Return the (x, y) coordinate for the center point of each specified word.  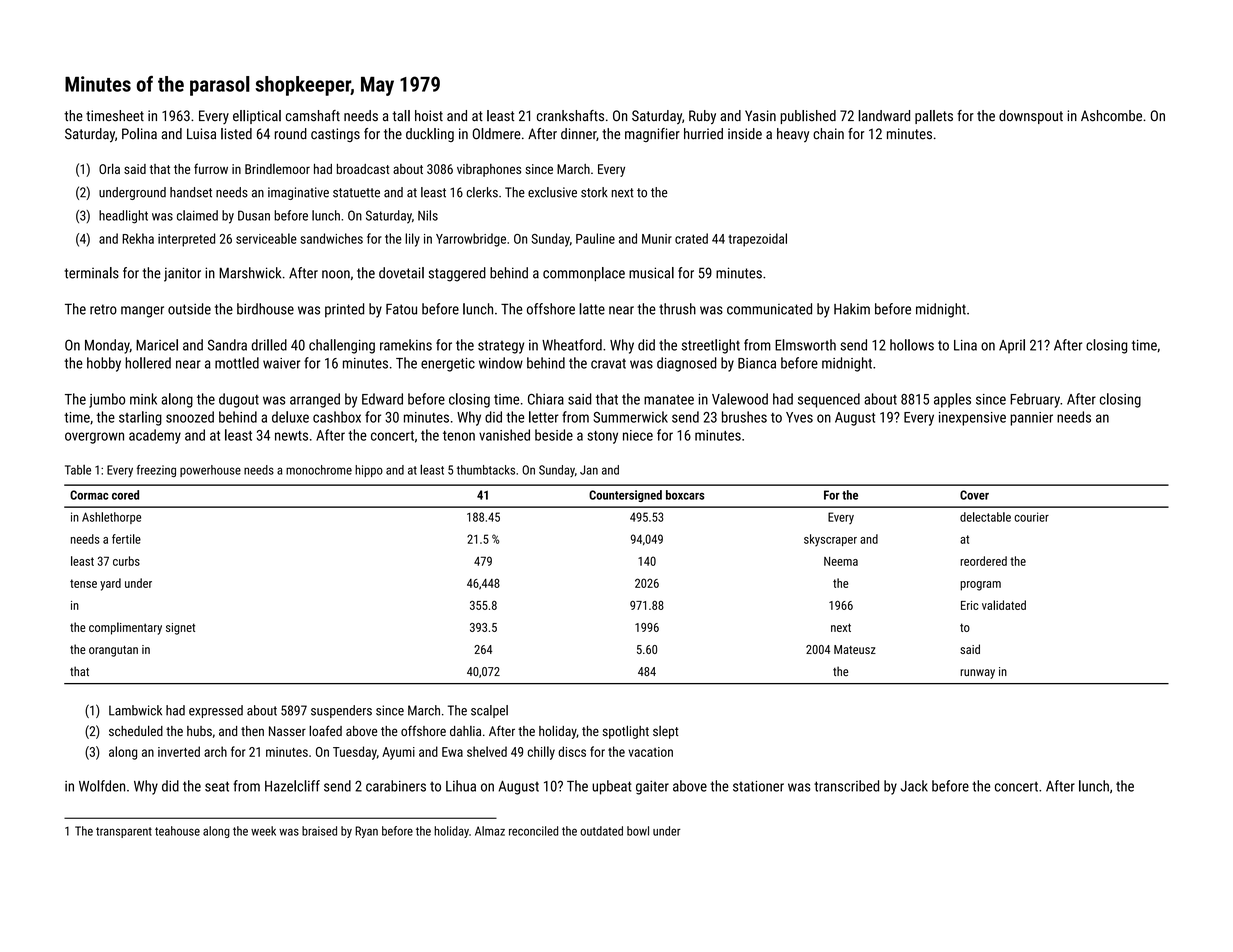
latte (592, 309)
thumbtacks (486, 470)
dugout (239, 400)
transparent (124, 832)
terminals (92, 273)
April (1012, 346)
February (1035, 400)
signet (180, 629)
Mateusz (855, 649)
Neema (841, 561)
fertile (126, 539)
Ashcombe (1111, 116)
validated (1004, 605)
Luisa (201, 134)
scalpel (489, 711)
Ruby (702, 117)
